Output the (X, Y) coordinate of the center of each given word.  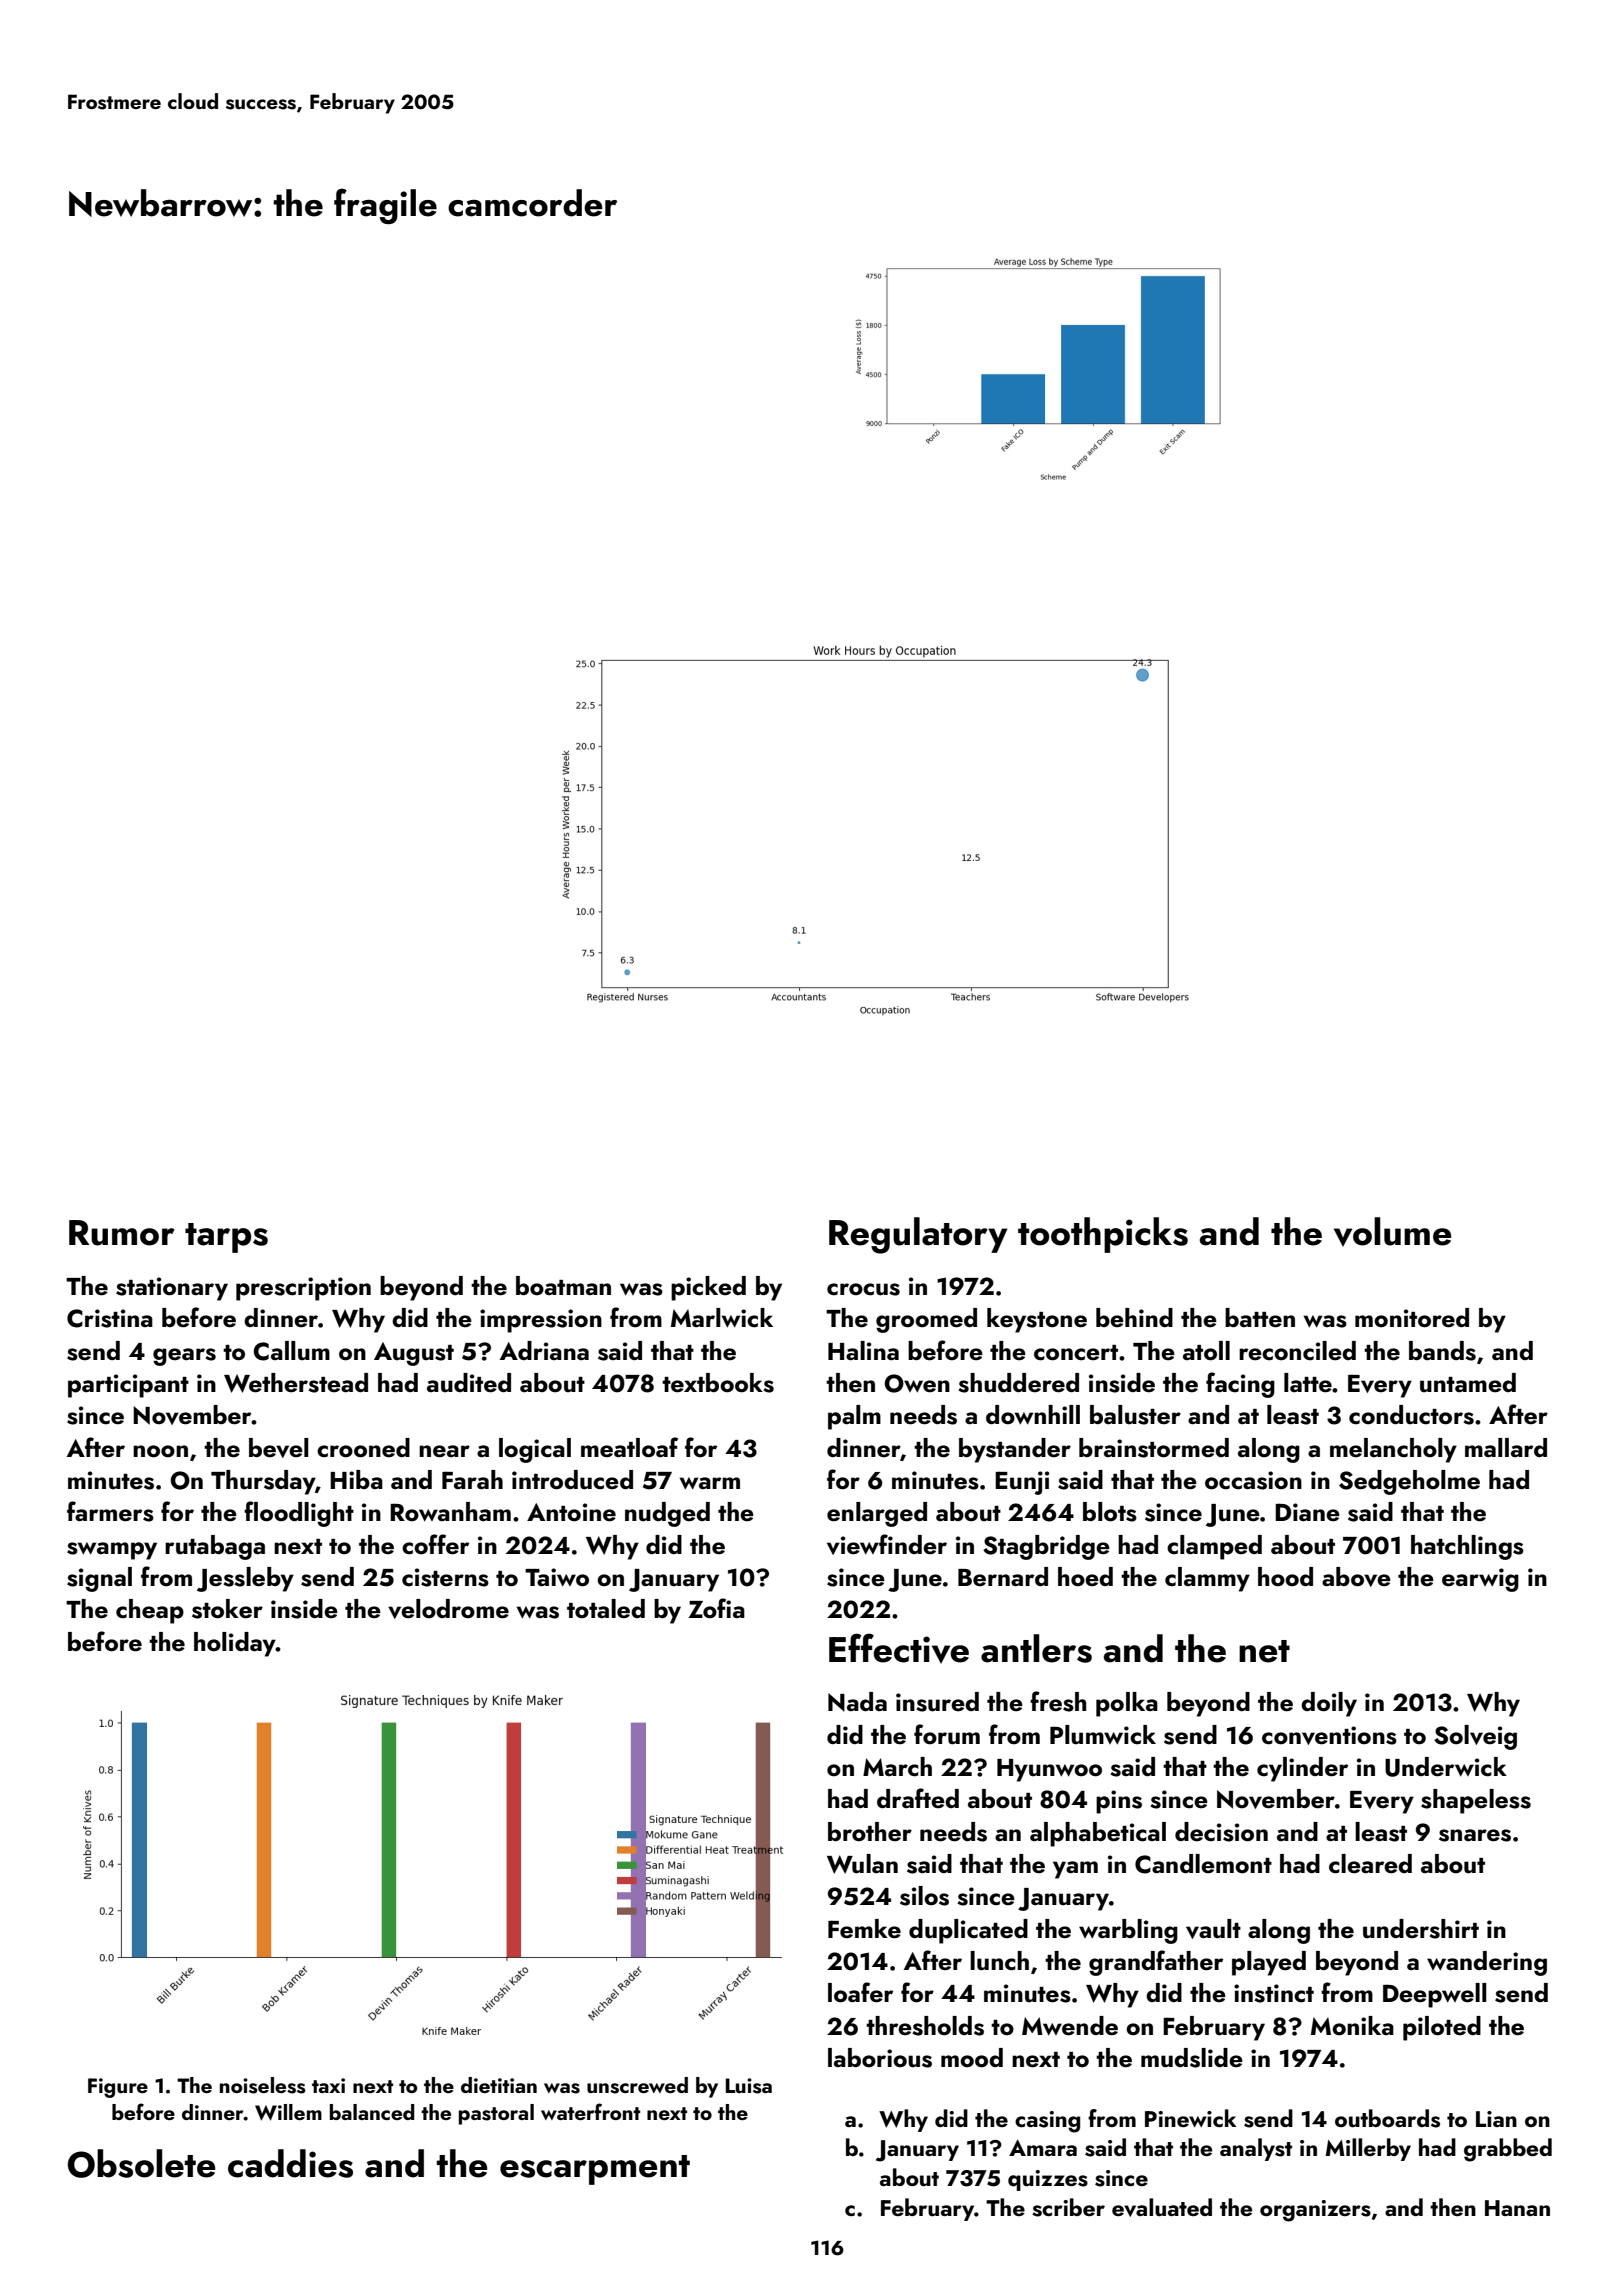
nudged (667, 1514)
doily (1329, 1704)
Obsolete (141, 2163)
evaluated (1162, 2207)
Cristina (110, 1318)
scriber (1068, 2207)
